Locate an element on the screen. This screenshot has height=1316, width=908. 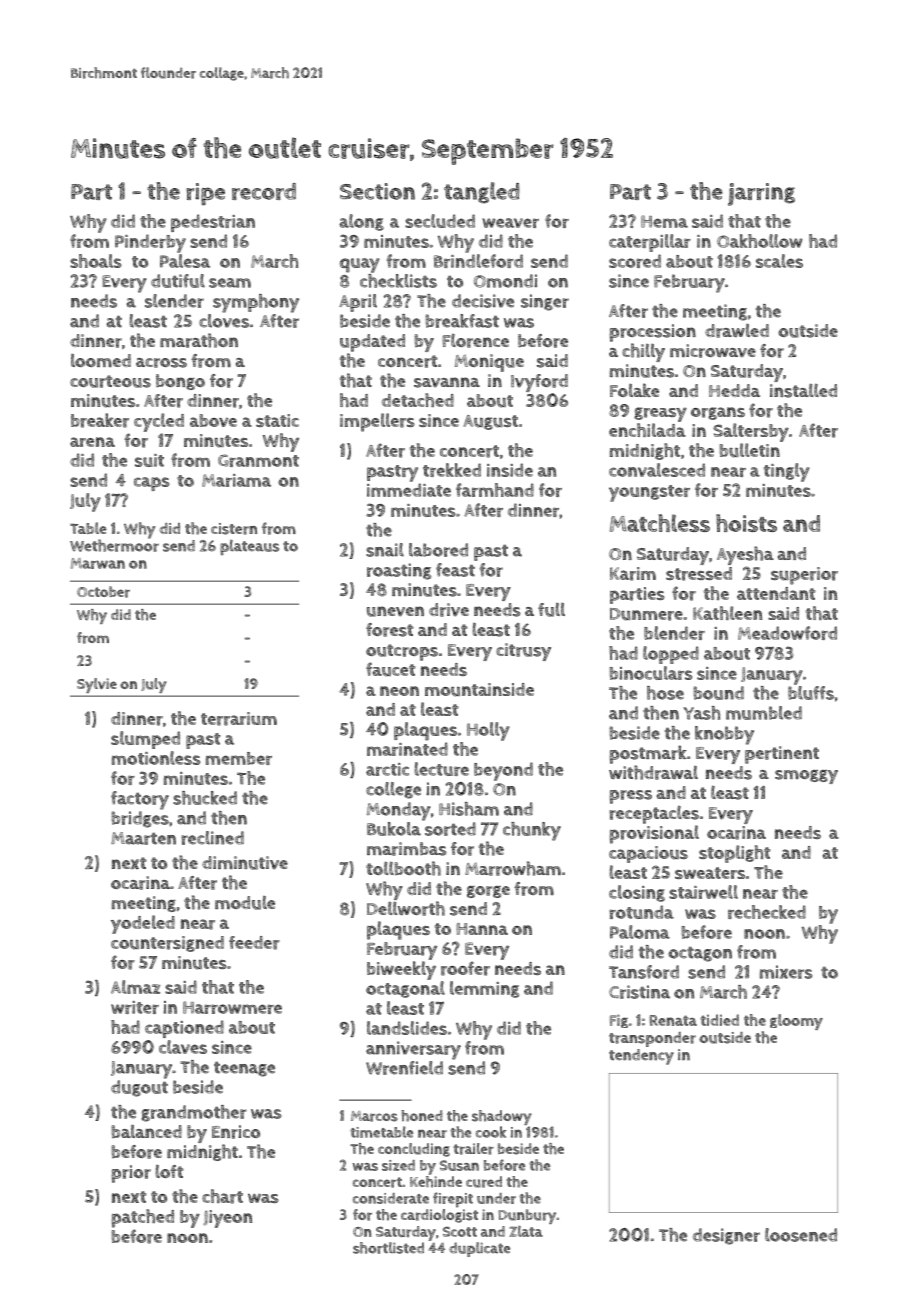
shucked is located at coordinates (205, 798).
